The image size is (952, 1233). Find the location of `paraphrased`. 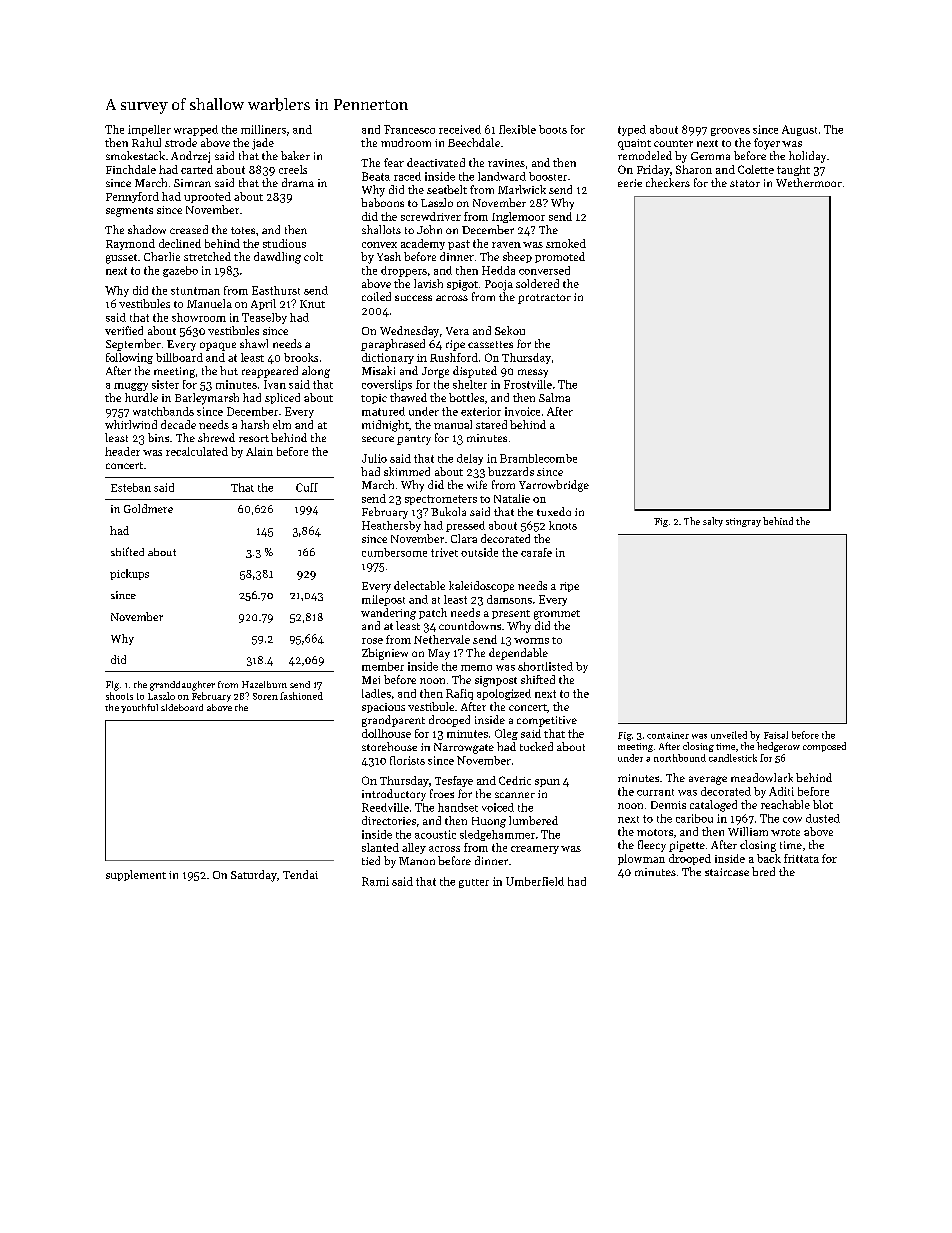

paraphrased is located at coordinates (393, 345).
